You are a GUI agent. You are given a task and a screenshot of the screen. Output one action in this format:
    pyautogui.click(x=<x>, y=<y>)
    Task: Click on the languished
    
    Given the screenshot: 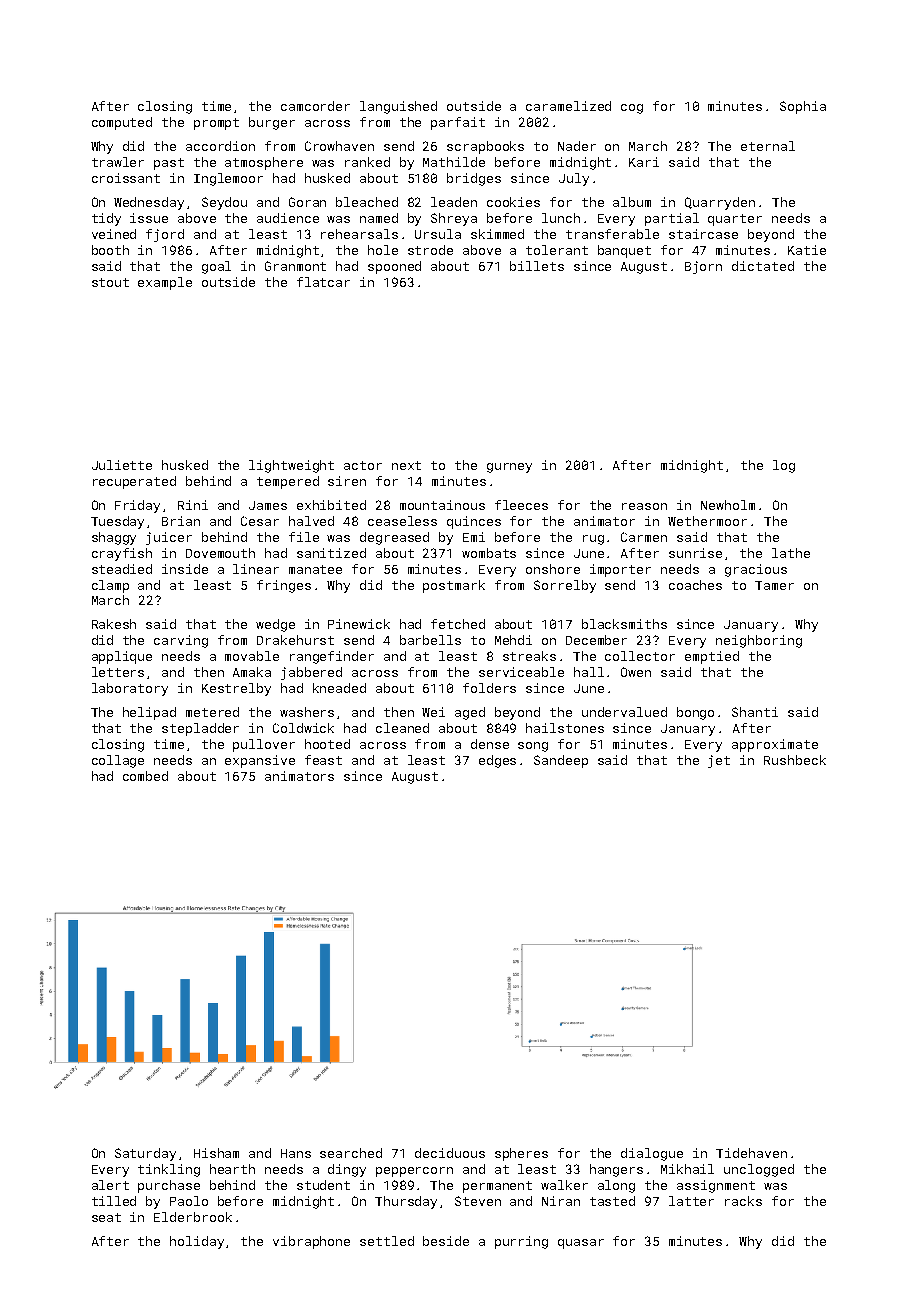 What is the action you would take?
    pyautogui.click(x=398, y=107)
